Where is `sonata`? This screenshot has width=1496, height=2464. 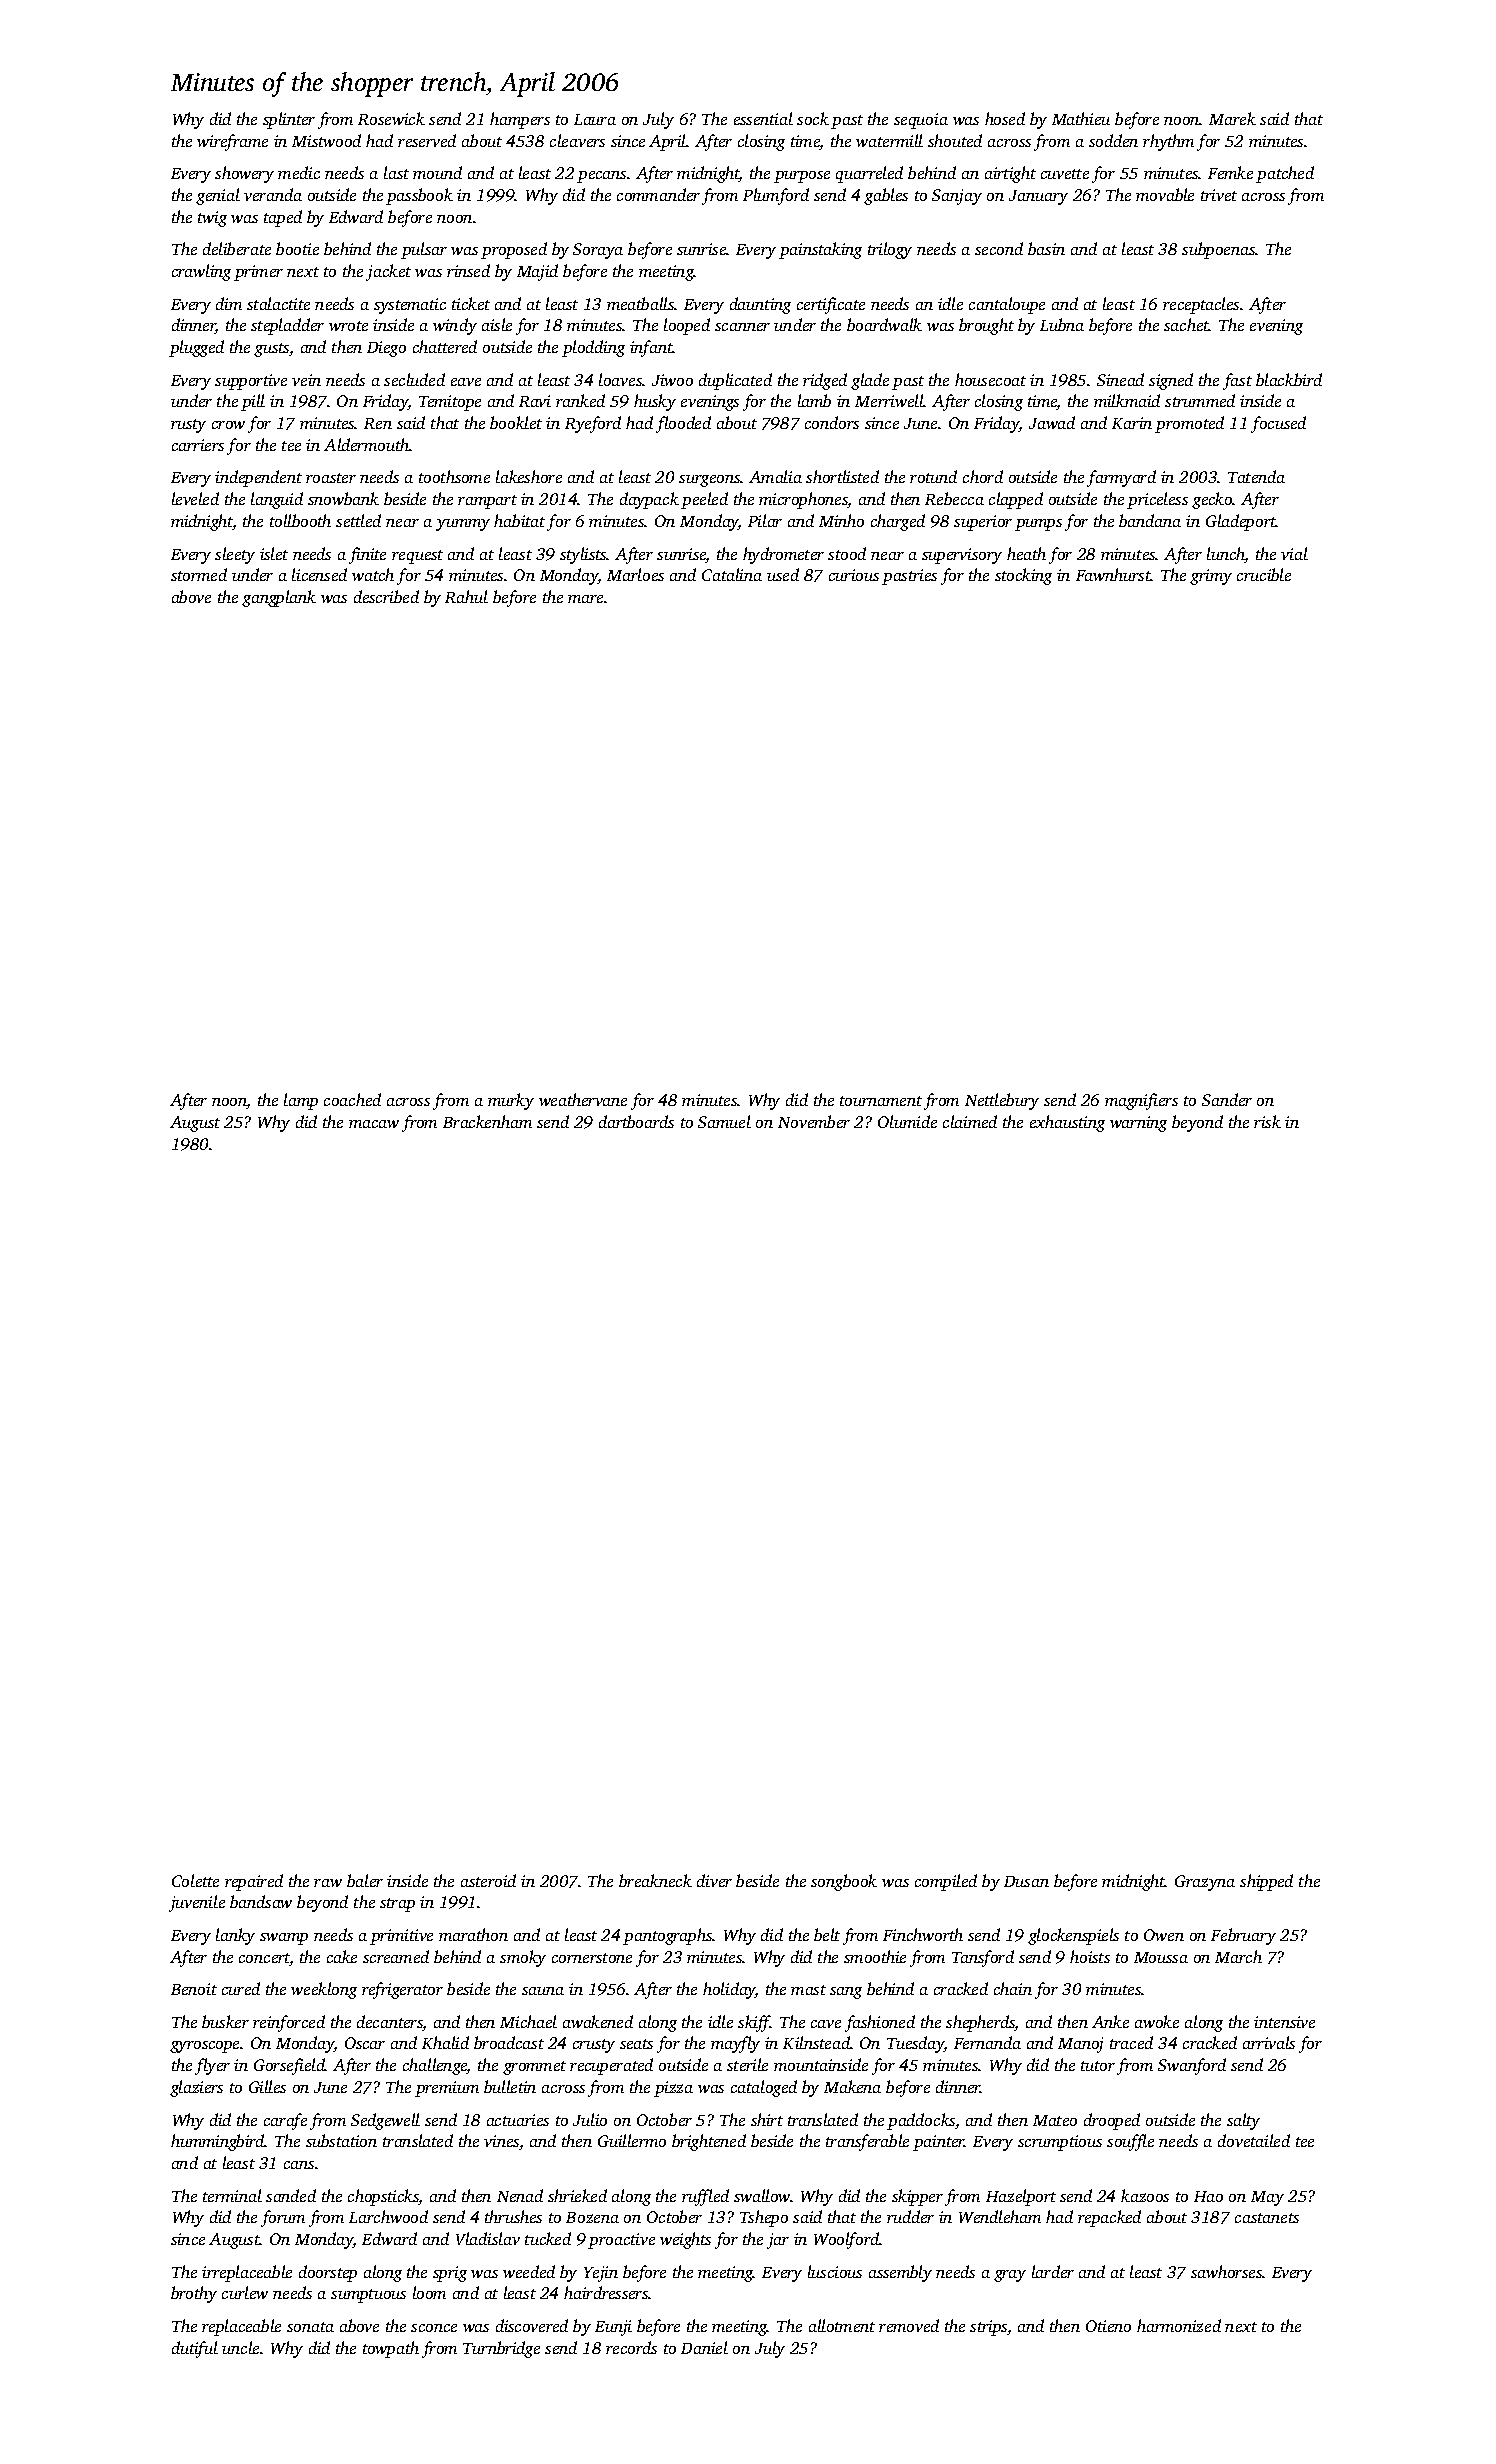
sonata is located at coordinates (310, 2327).
